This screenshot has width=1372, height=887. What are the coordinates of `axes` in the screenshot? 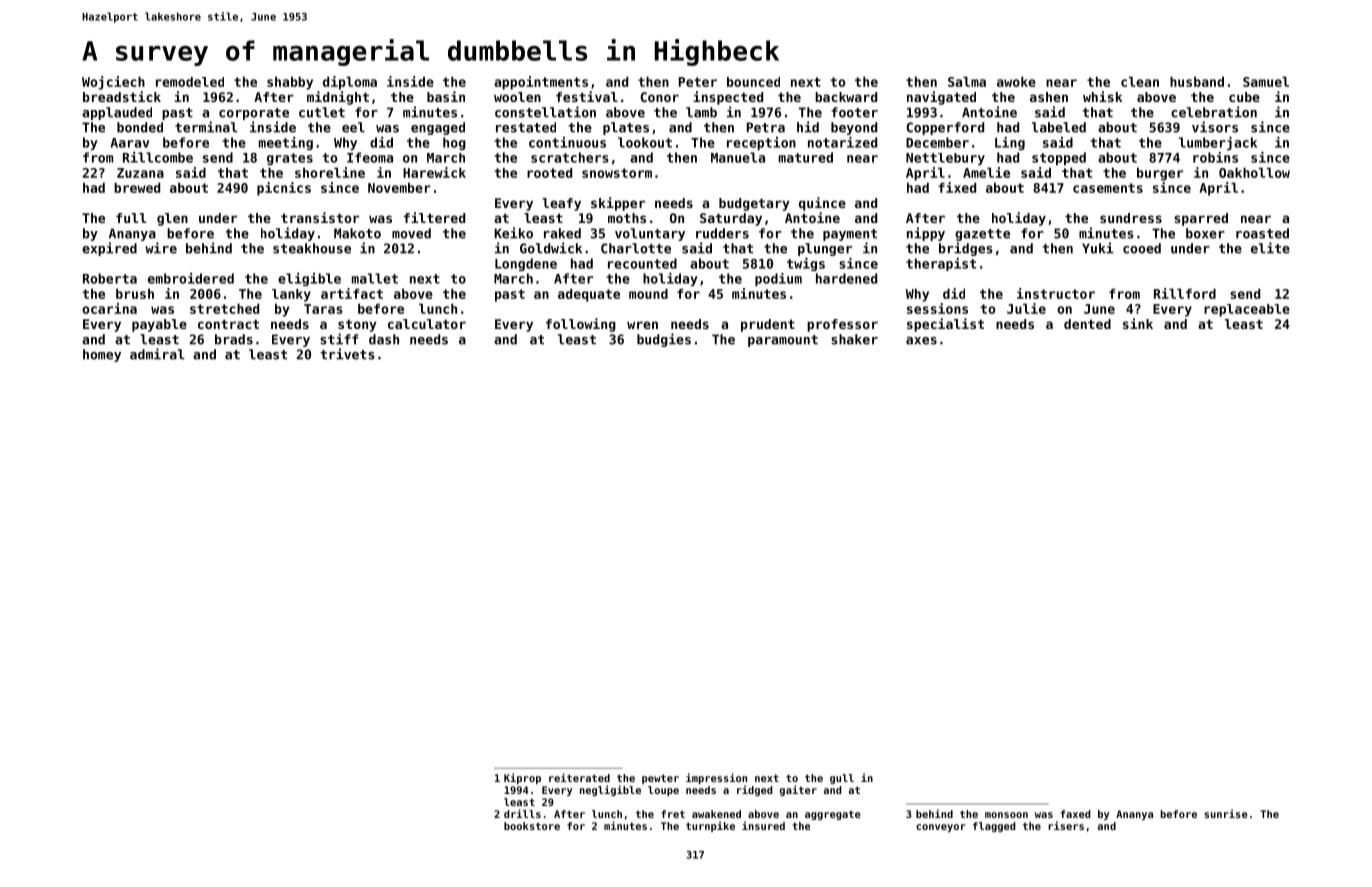 It's located at (921, 341).
